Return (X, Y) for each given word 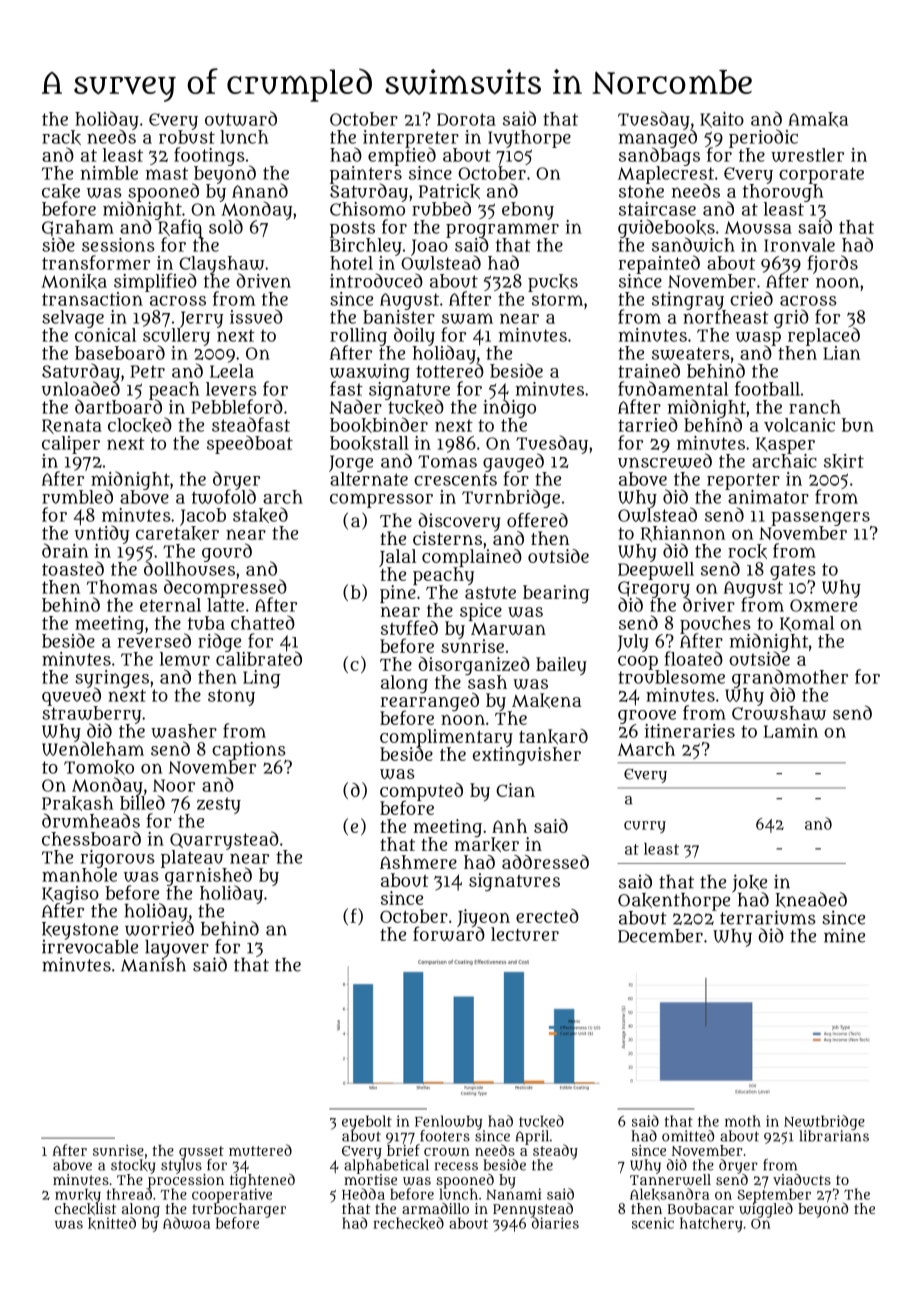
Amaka (818, 119)
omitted (688, 1136)
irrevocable (90, 947)
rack (61, 137)
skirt (844, 461)
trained (649, 370)
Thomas (122, 587)
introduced (376, 280)
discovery (459, 522)
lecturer (525, 934)
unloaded (81, 389)
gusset (201, 1152)
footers (445, 1136)
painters (366, 175)
